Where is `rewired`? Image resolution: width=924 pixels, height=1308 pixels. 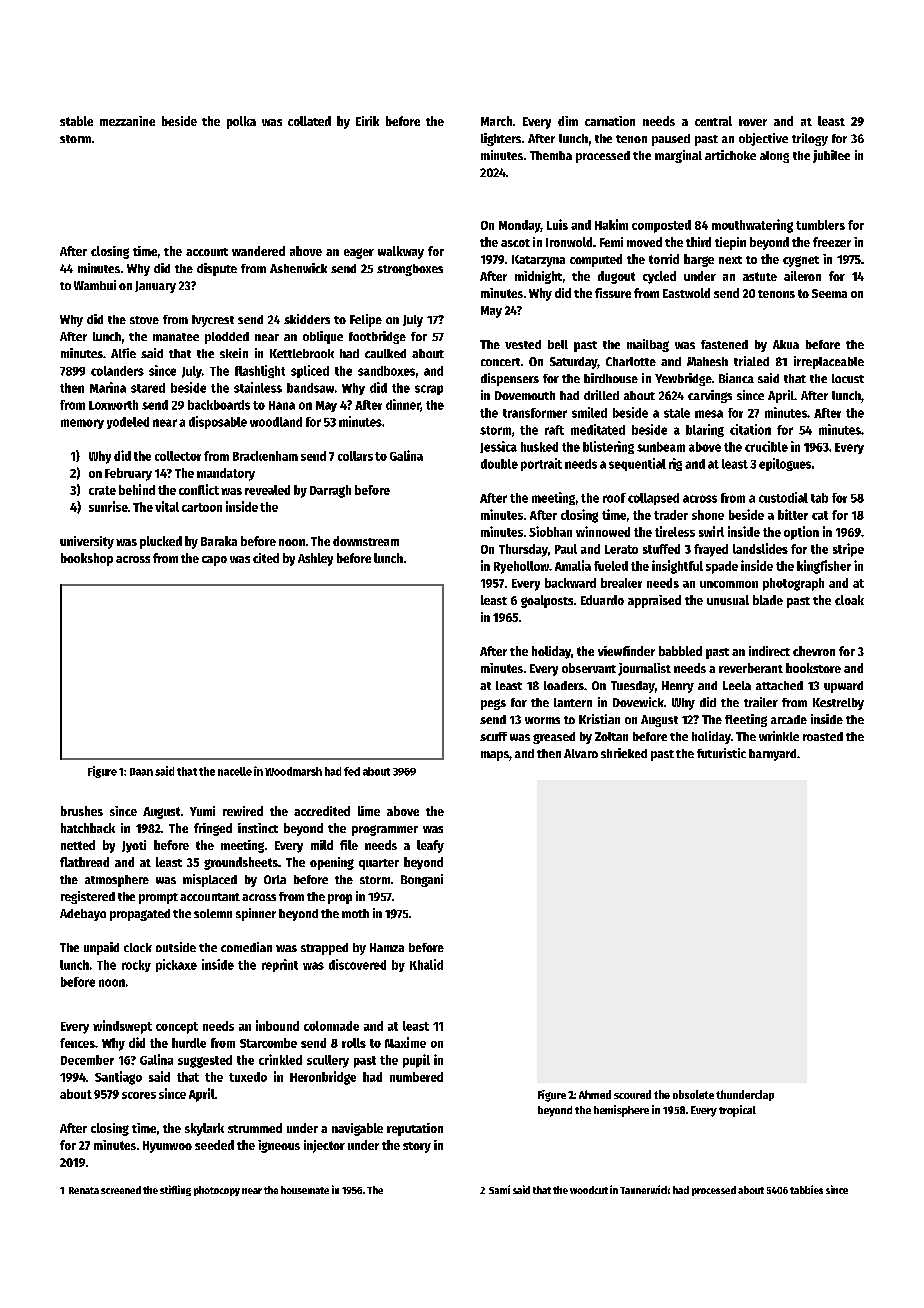
rewired is located at coordinates (243, 811).
